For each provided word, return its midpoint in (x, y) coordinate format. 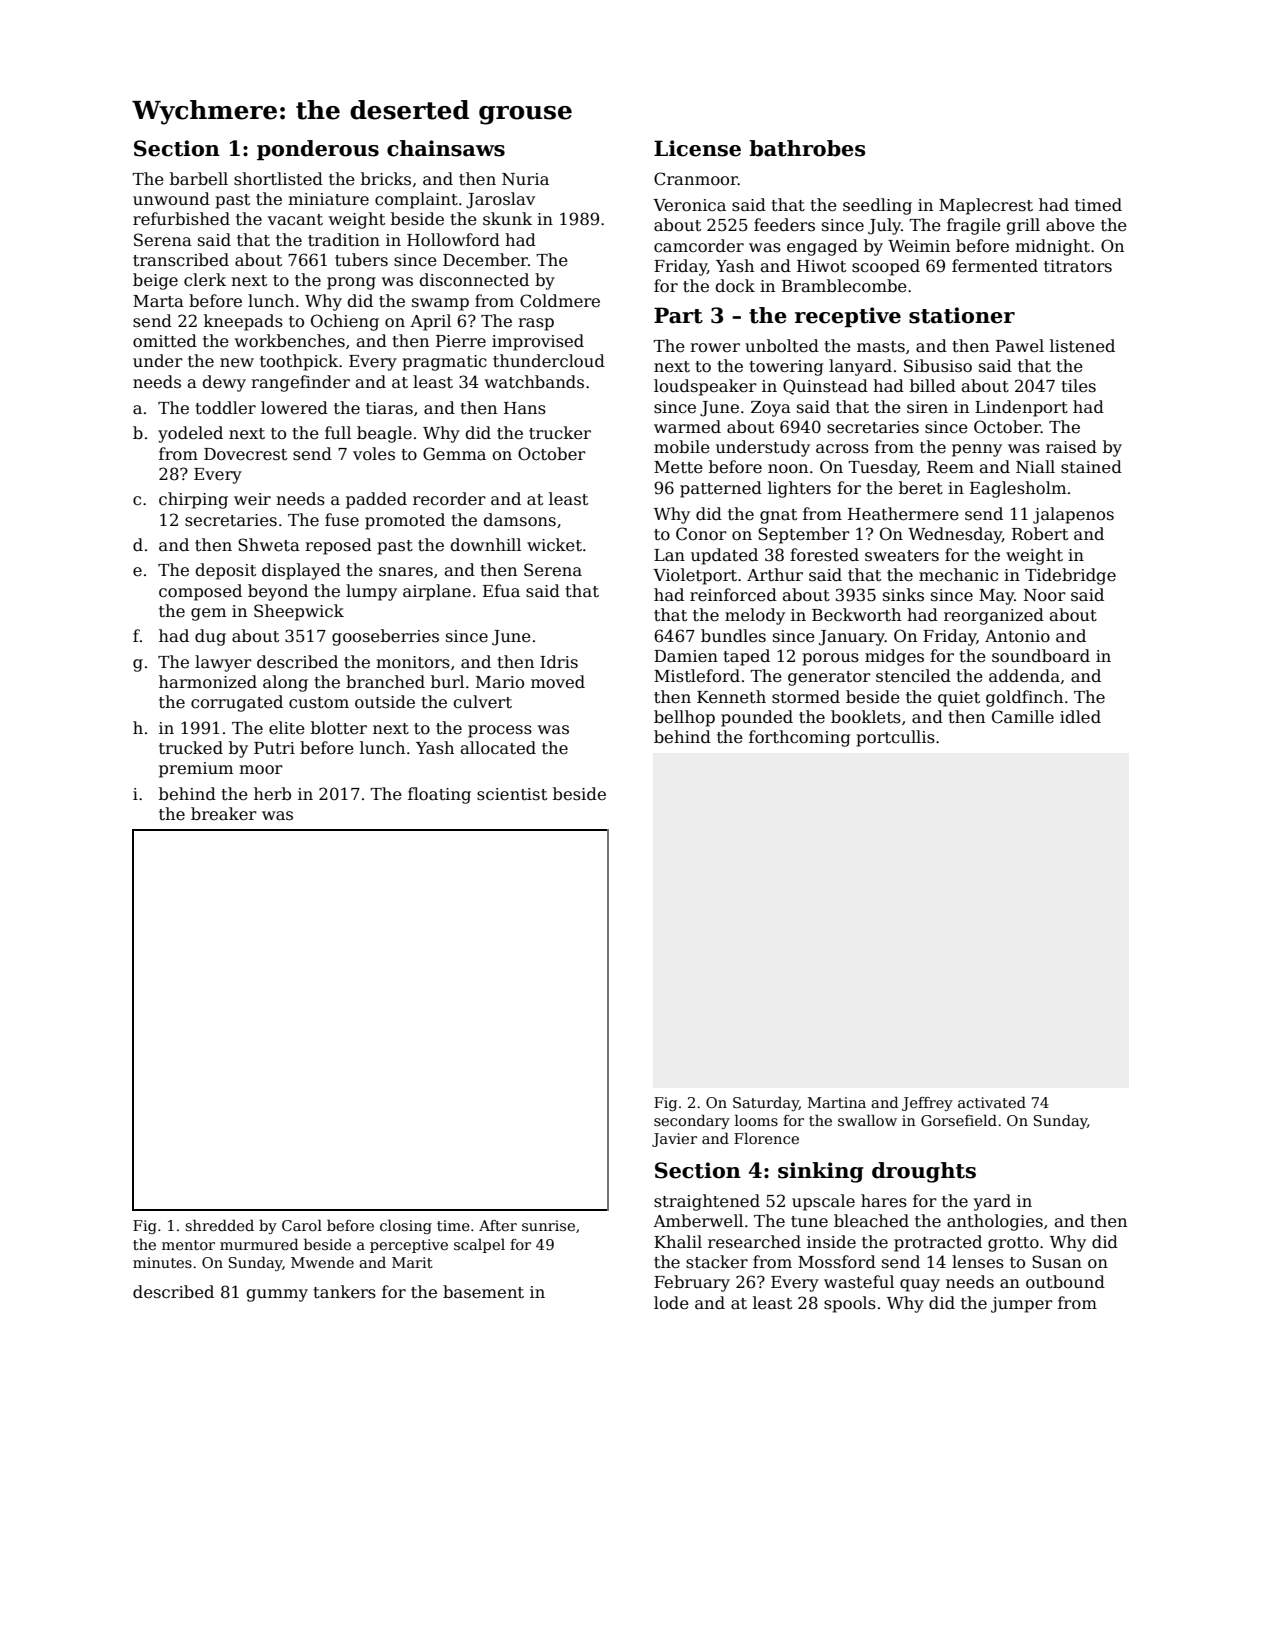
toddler (225, 407)
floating (439, 795)
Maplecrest (986, 206)
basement (483, 1292)
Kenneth (731, 697)
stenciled (913, 676)
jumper (1022, 1305)
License (697, 148)
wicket (554, 545)
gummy (277, 1295)
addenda (1024, 676)
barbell (199, 179)
